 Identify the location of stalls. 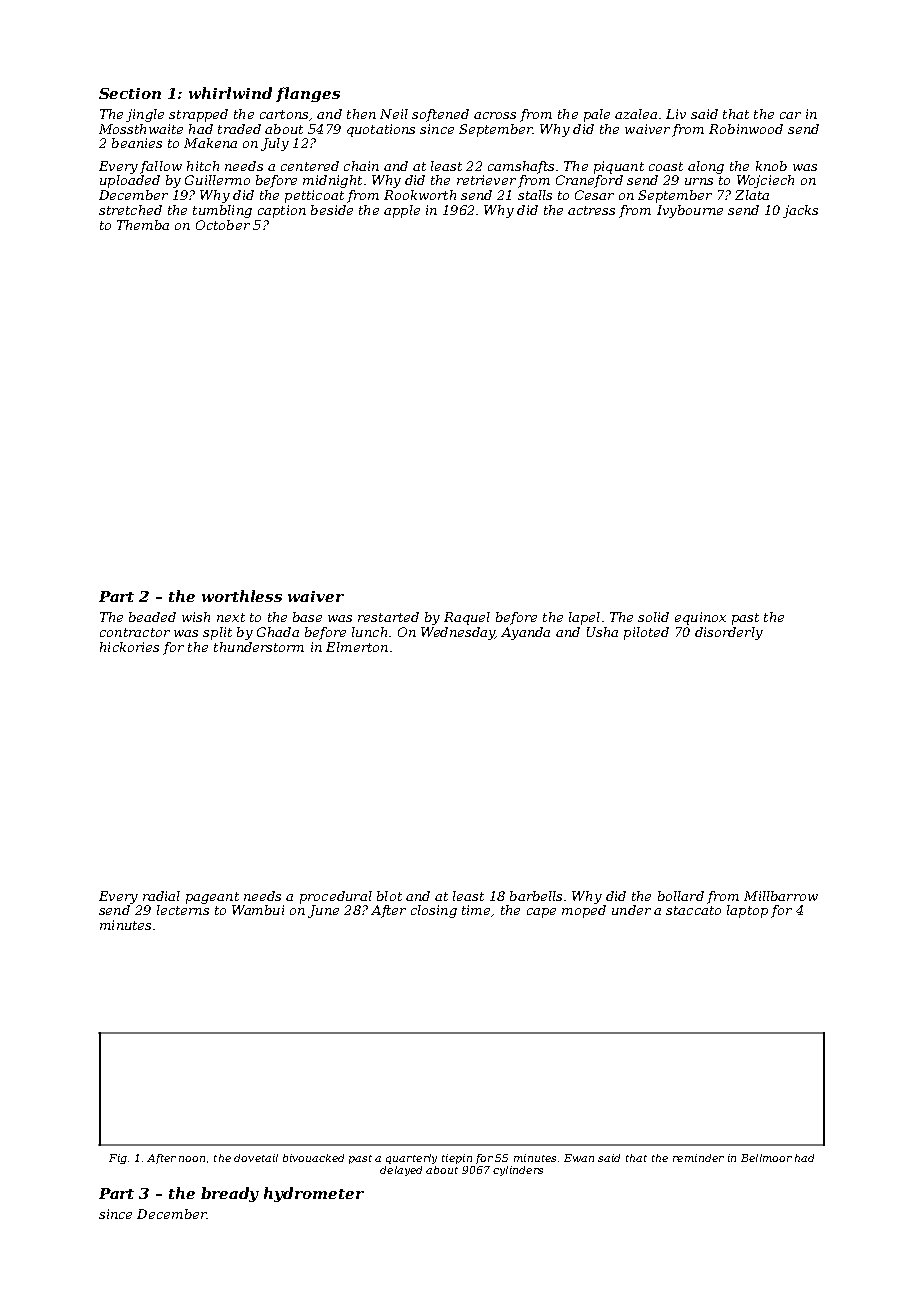
(535, 195).
